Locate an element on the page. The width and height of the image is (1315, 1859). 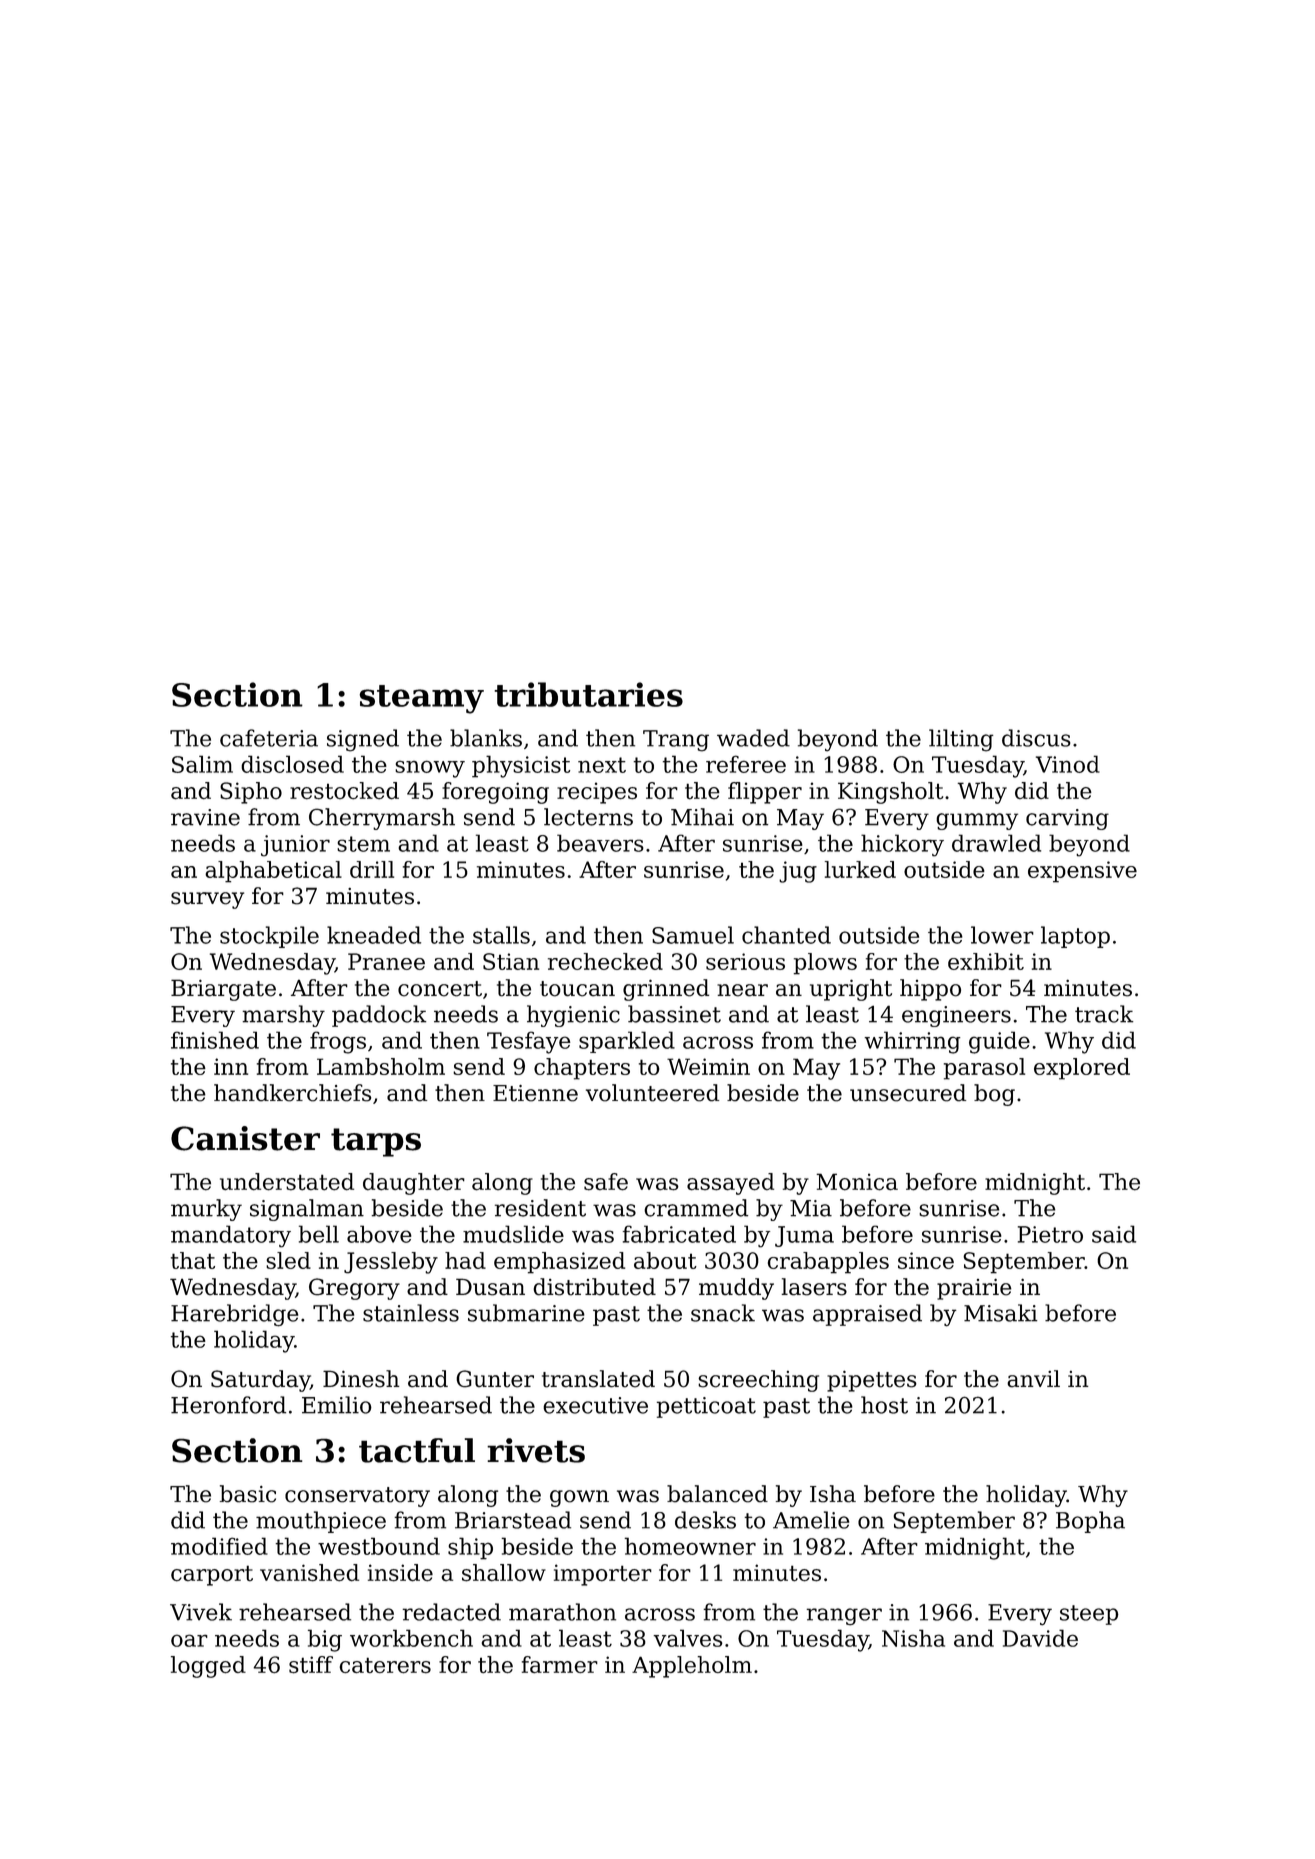
mandatory is located at coordinates (231, 1236).
